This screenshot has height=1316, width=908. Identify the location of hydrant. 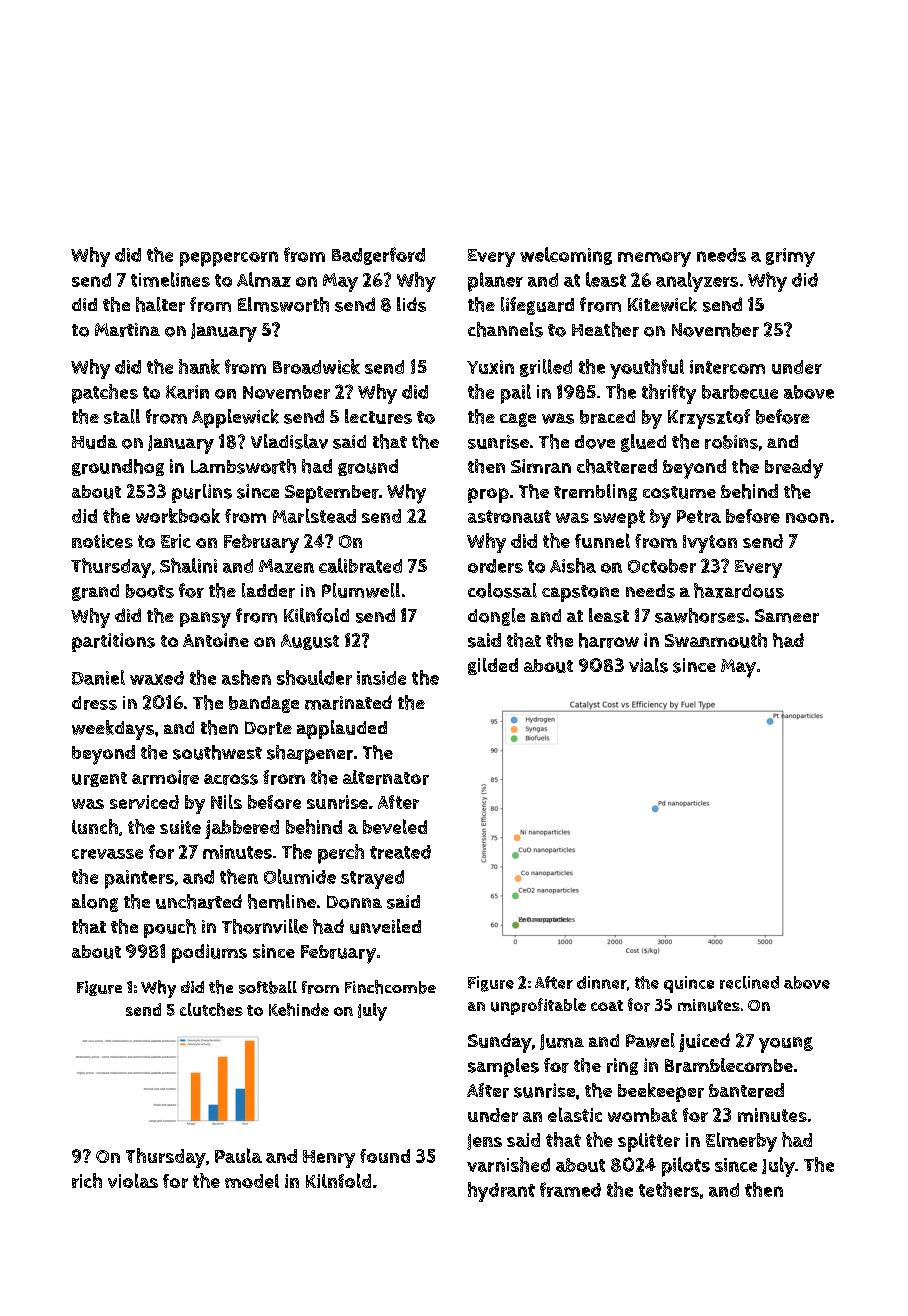
(501, 1192).
